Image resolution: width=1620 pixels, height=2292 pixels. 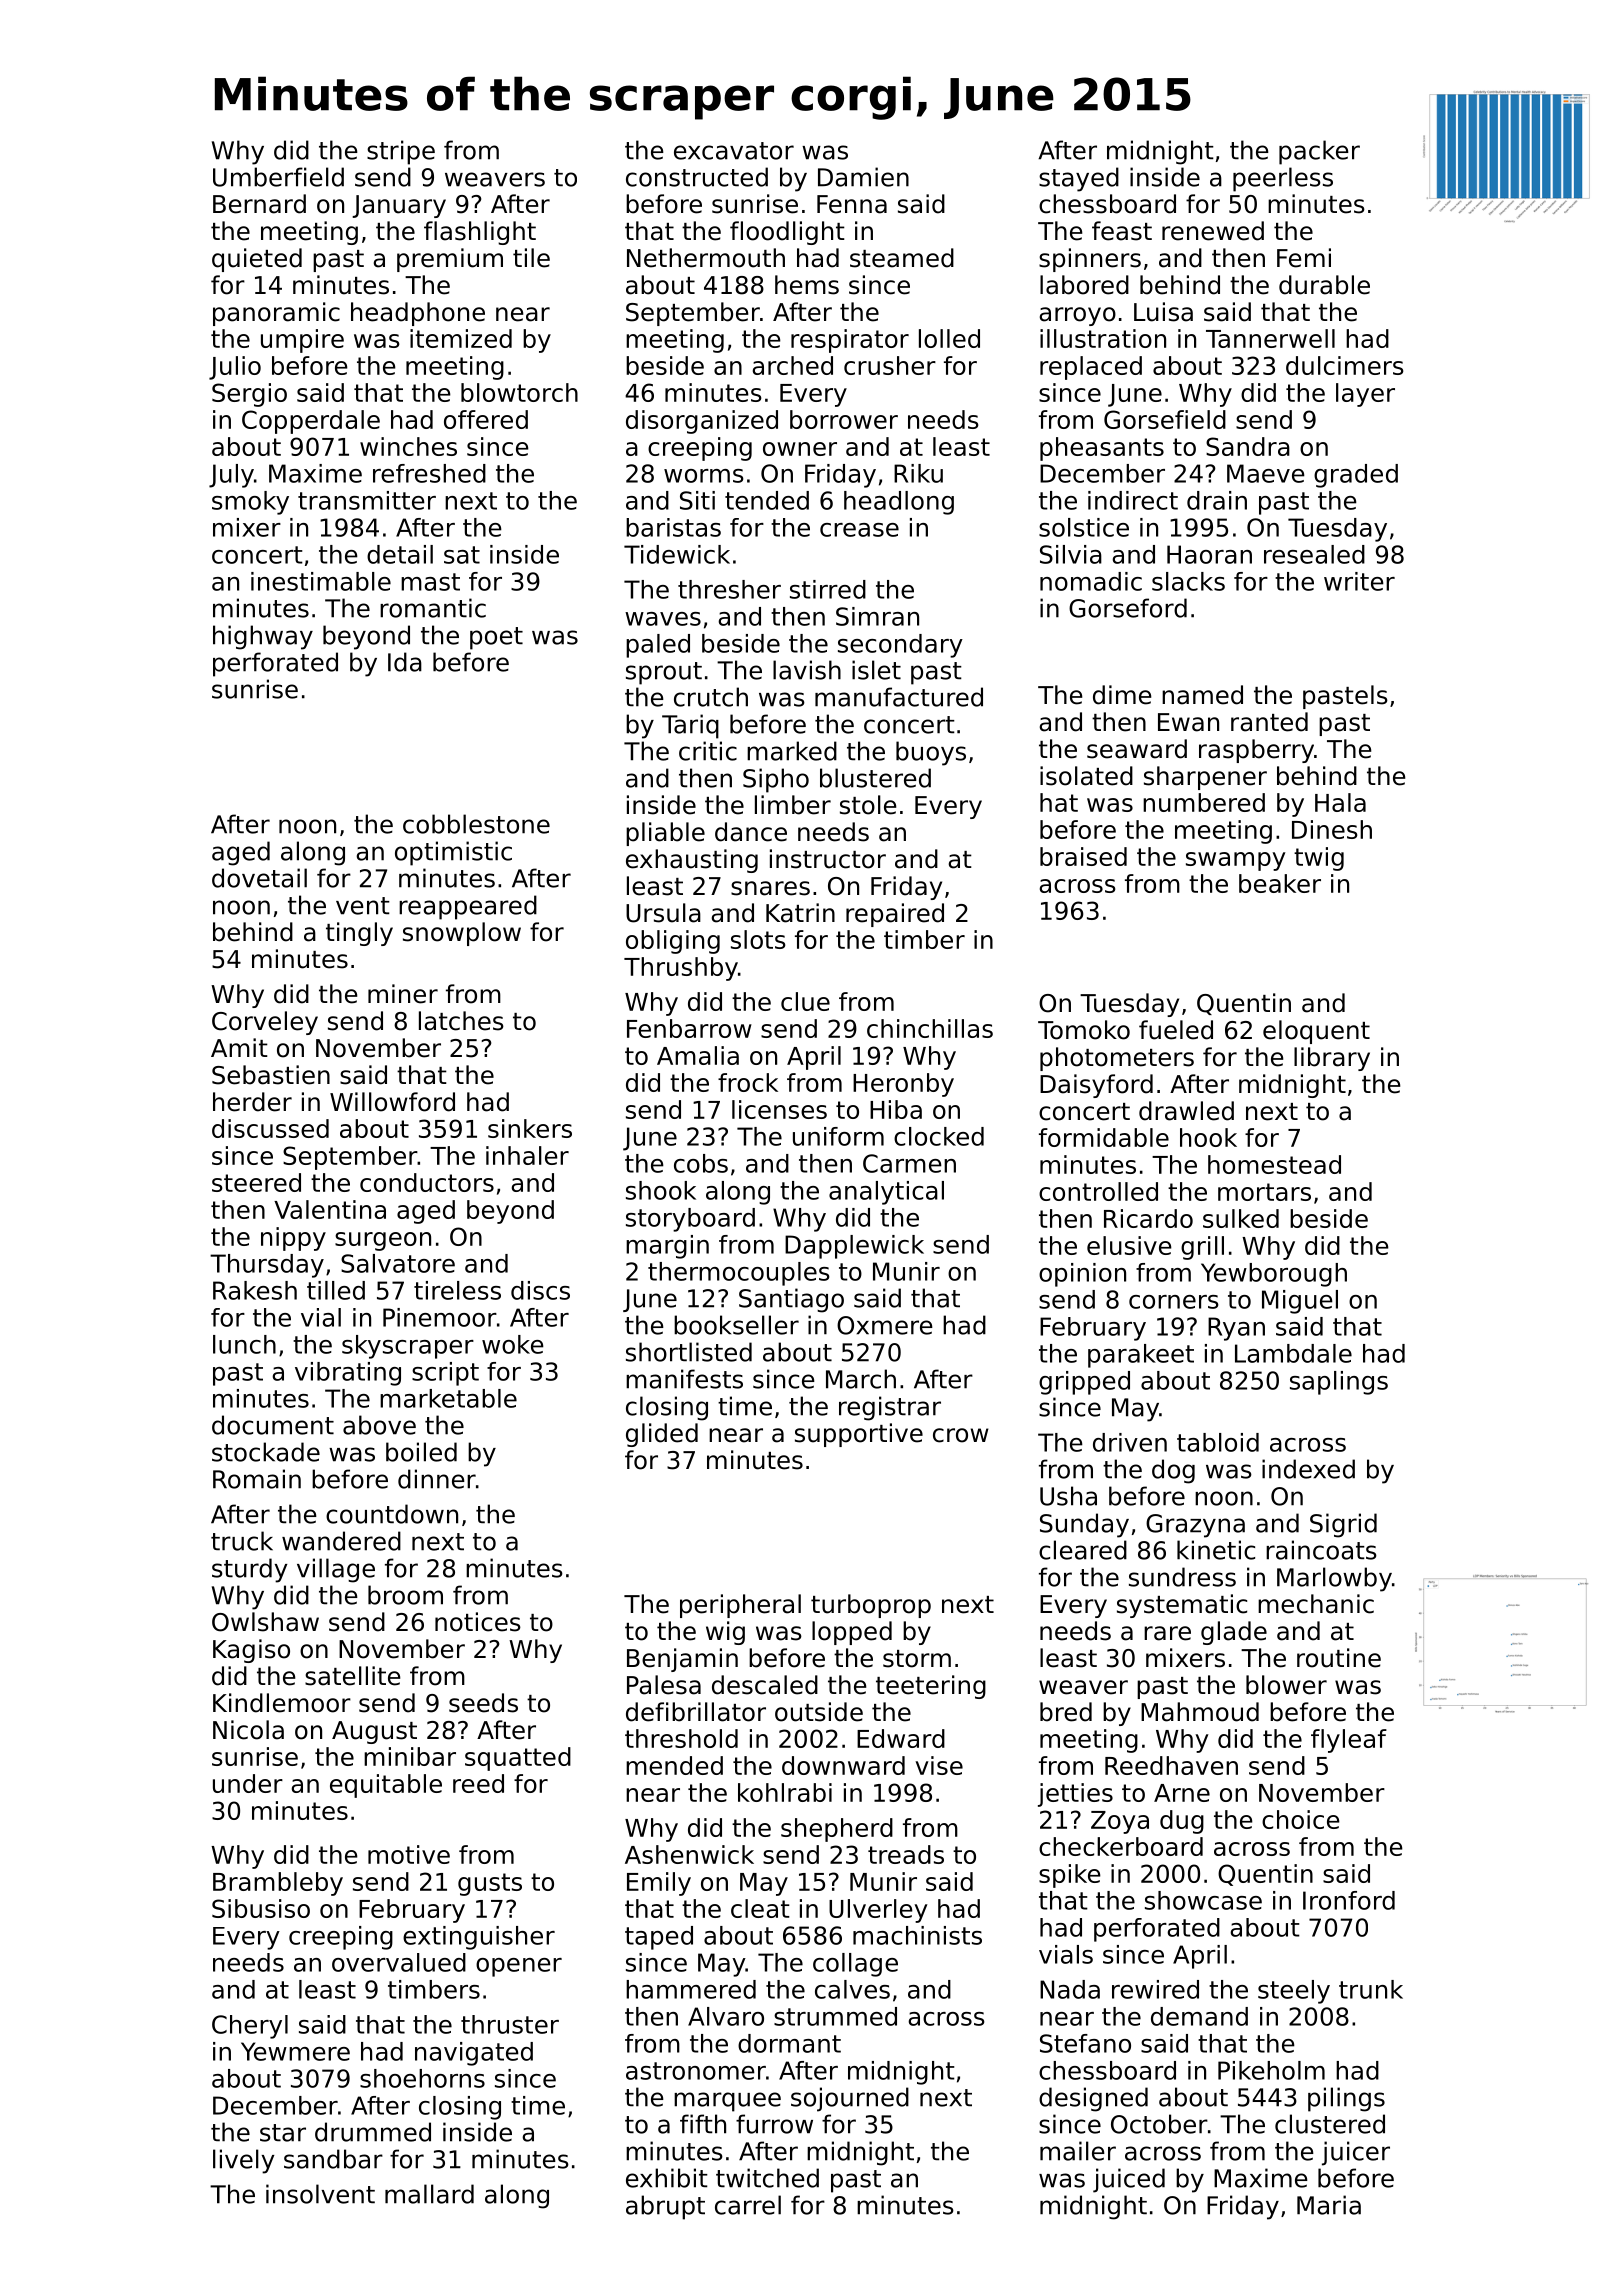 What do you see at coordinates (1182, 1822) in the screenshot?
I see `dug` at bounding box center [1182, 1822].
